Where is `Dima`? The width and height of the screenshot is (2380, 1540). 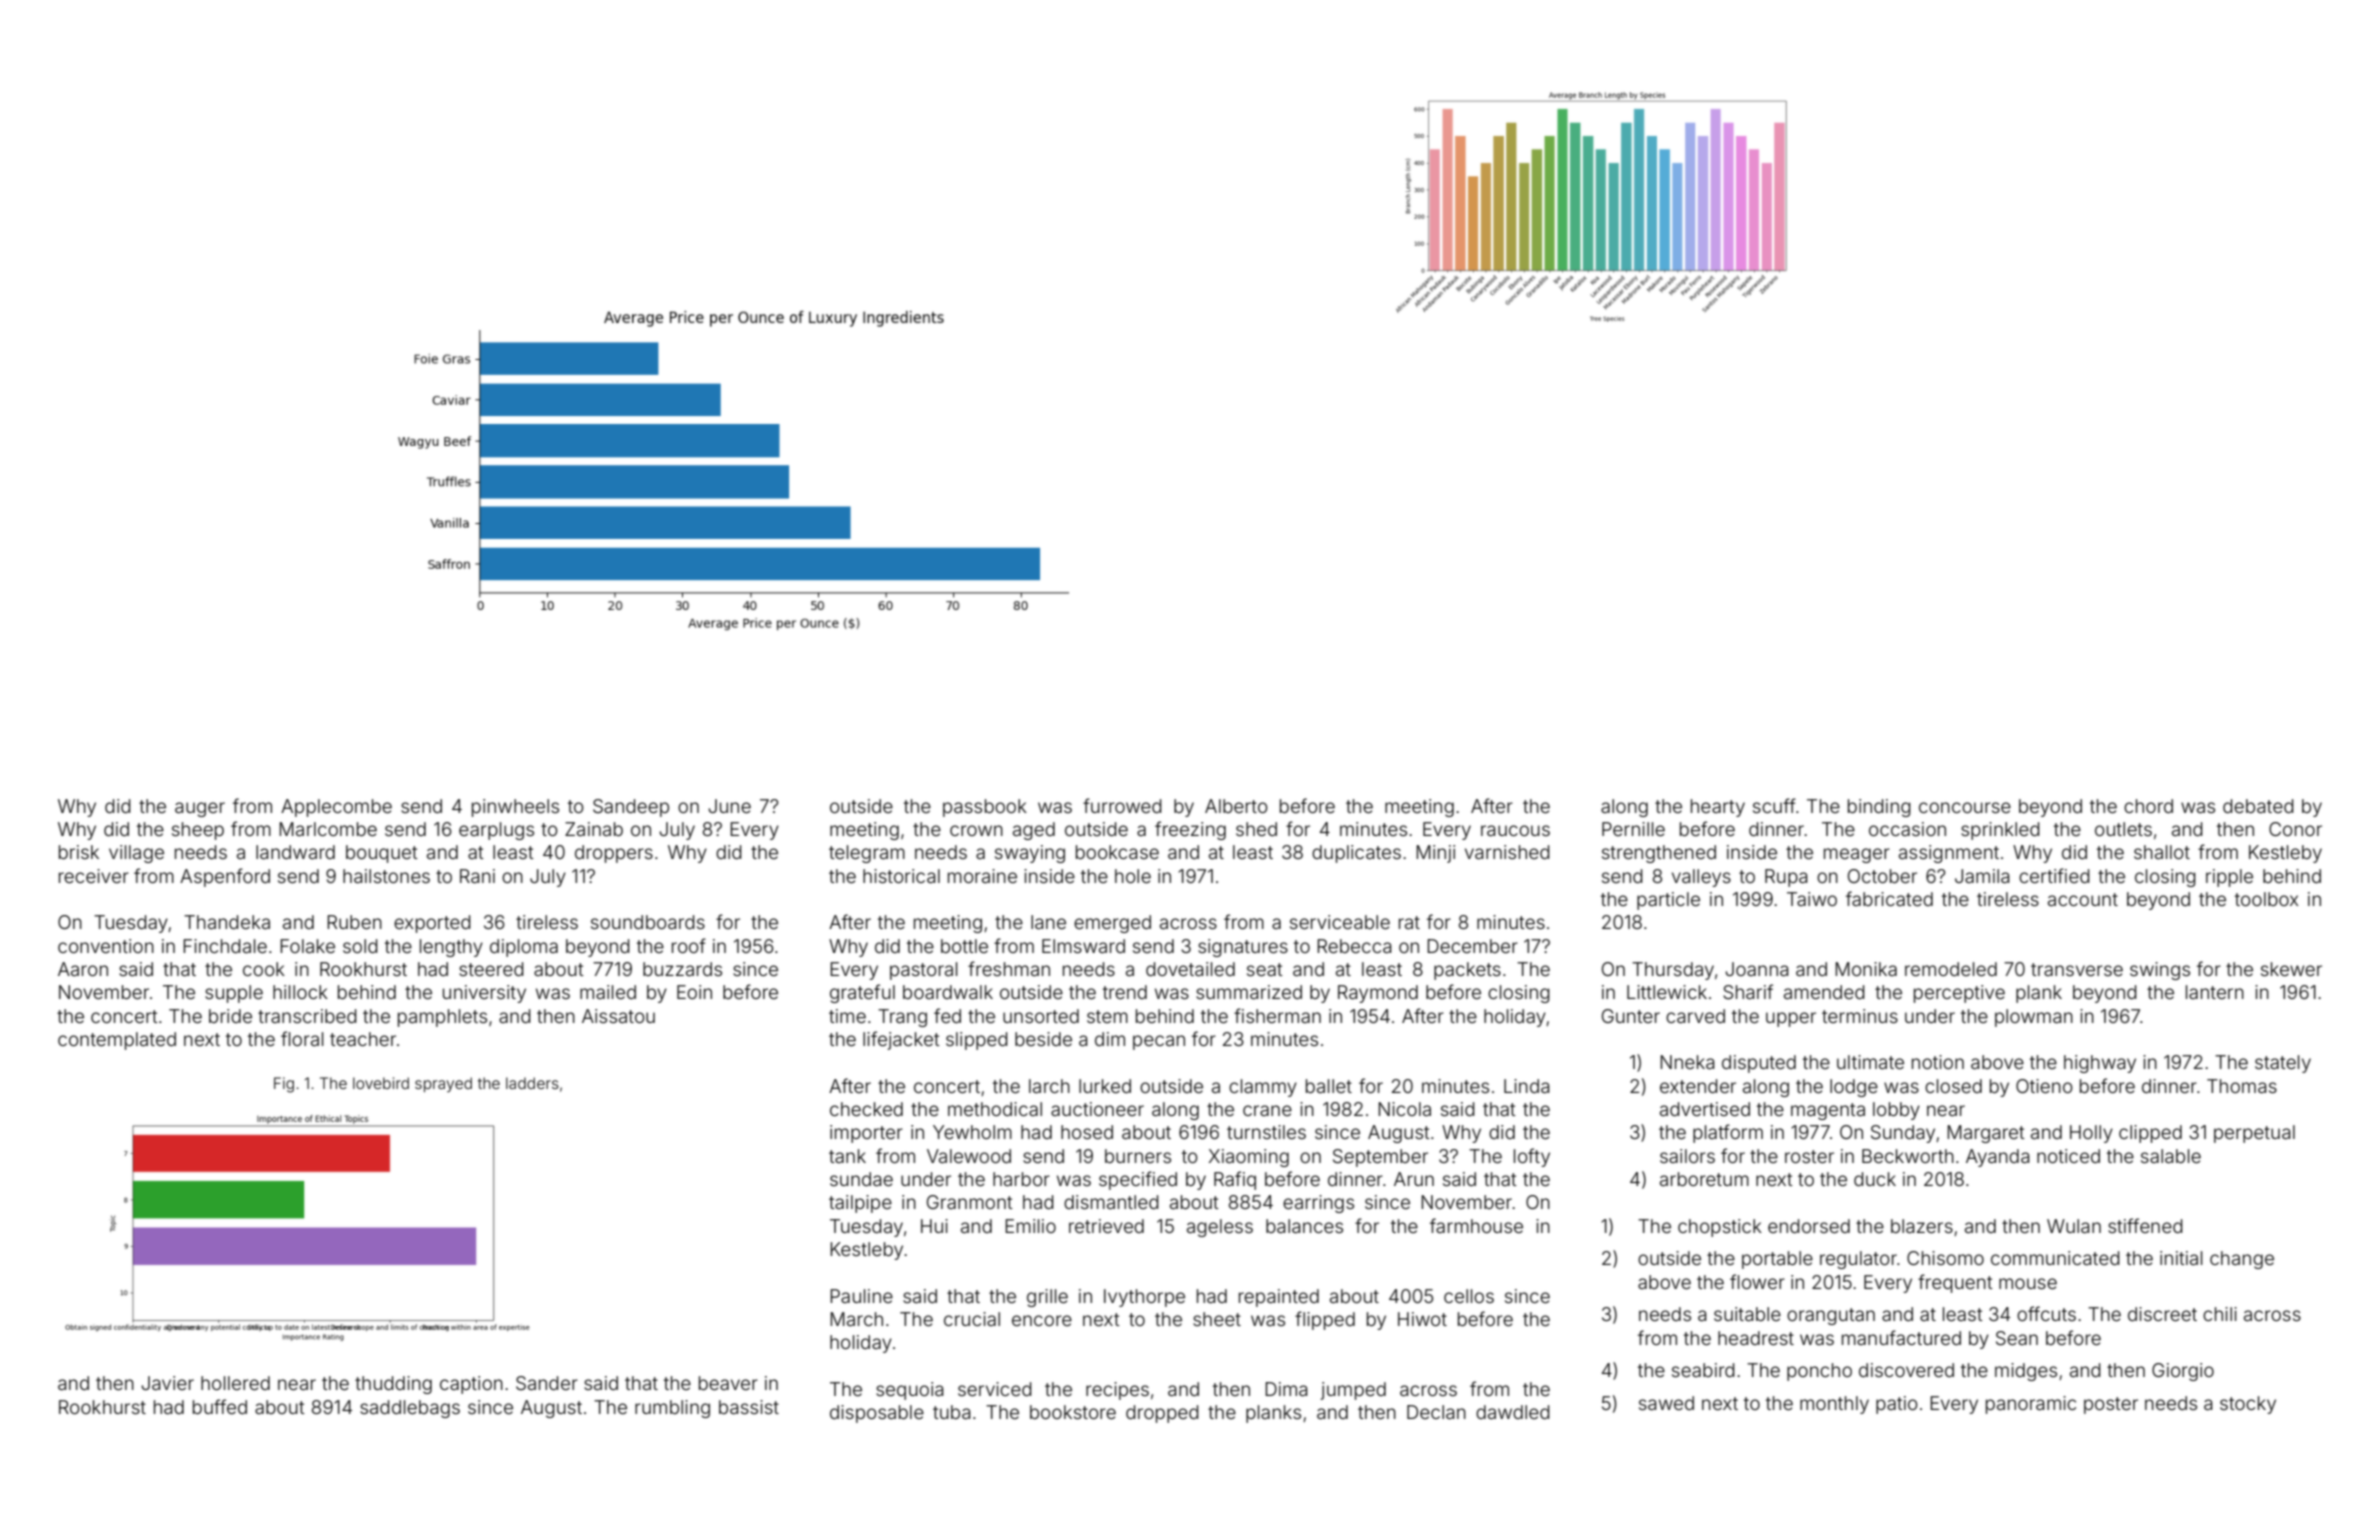 Dima is located at coordinates (1286, 1389).
